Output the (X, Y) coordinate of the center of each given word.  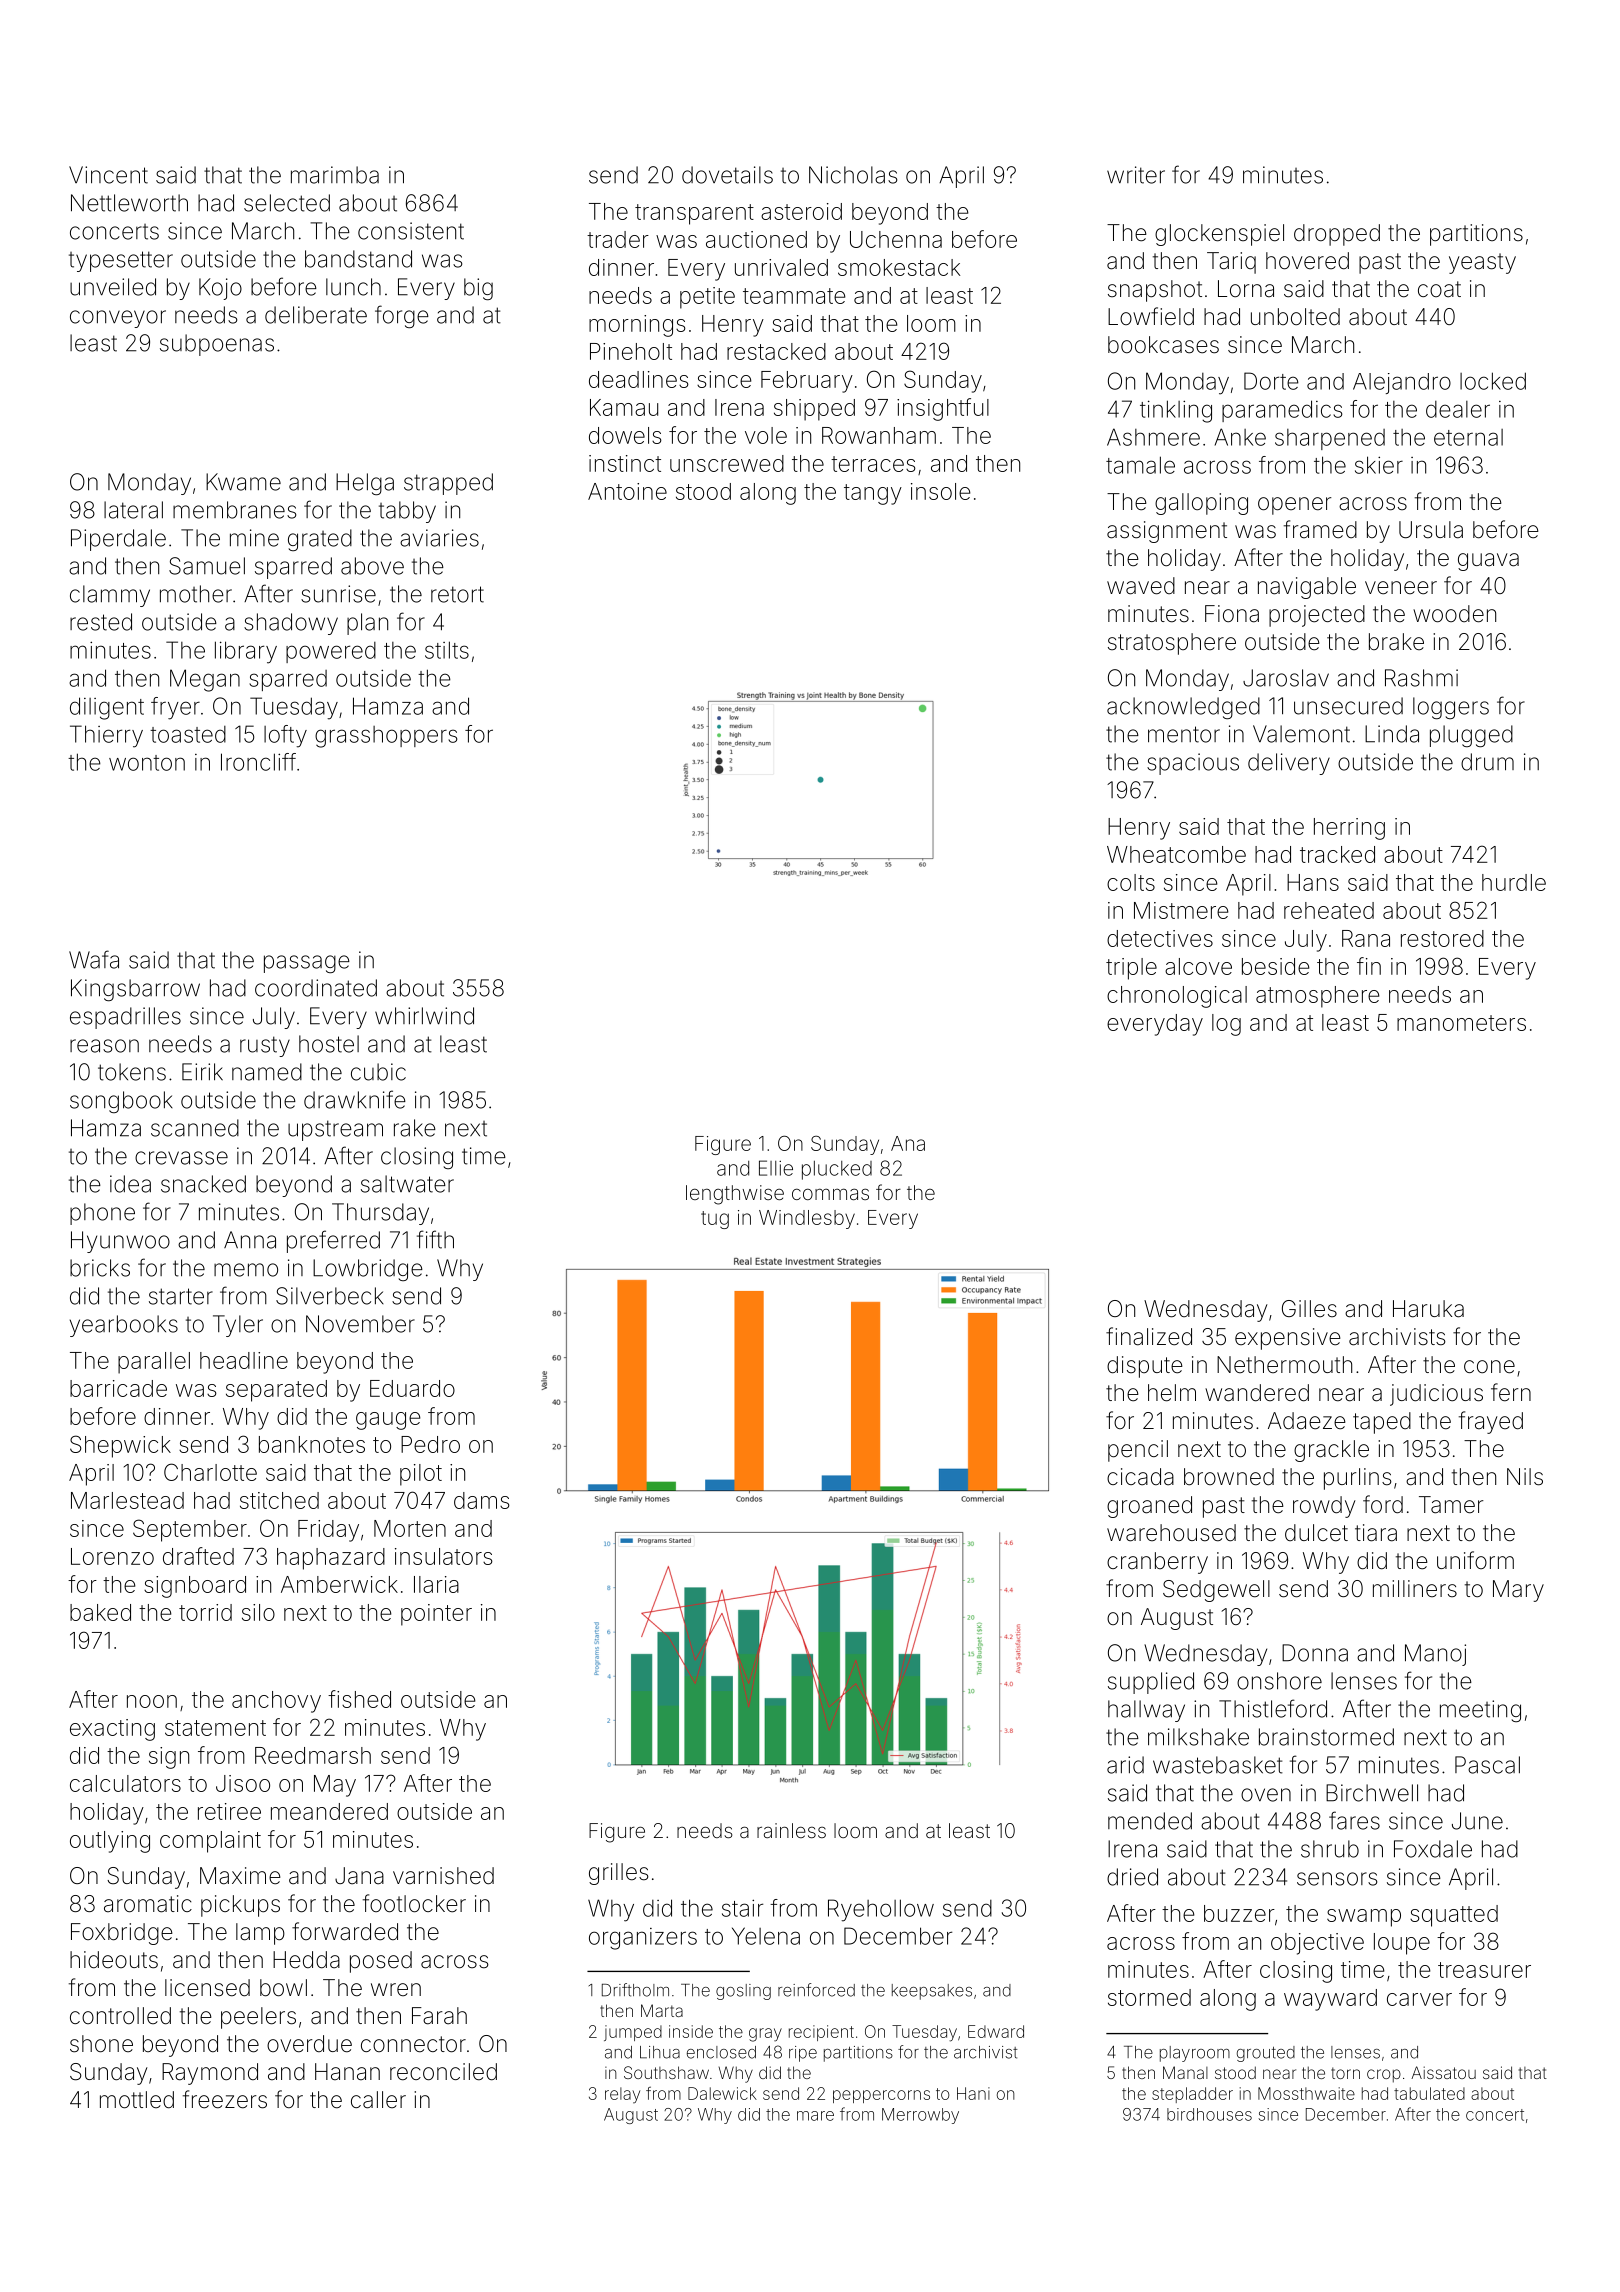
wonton (147, 763)
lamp (260, 1934)
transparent (694, 214)
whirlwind (424, 1016)
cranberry (1157, 1563)
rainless (791, 1830)
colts (1131, 882)
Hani (973, 2093)
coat (1439, 289)
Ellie (776, 1168)
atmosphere (1317, 997)
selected (287, 203)
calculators (125, 1783)
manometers (1461, 1023)
